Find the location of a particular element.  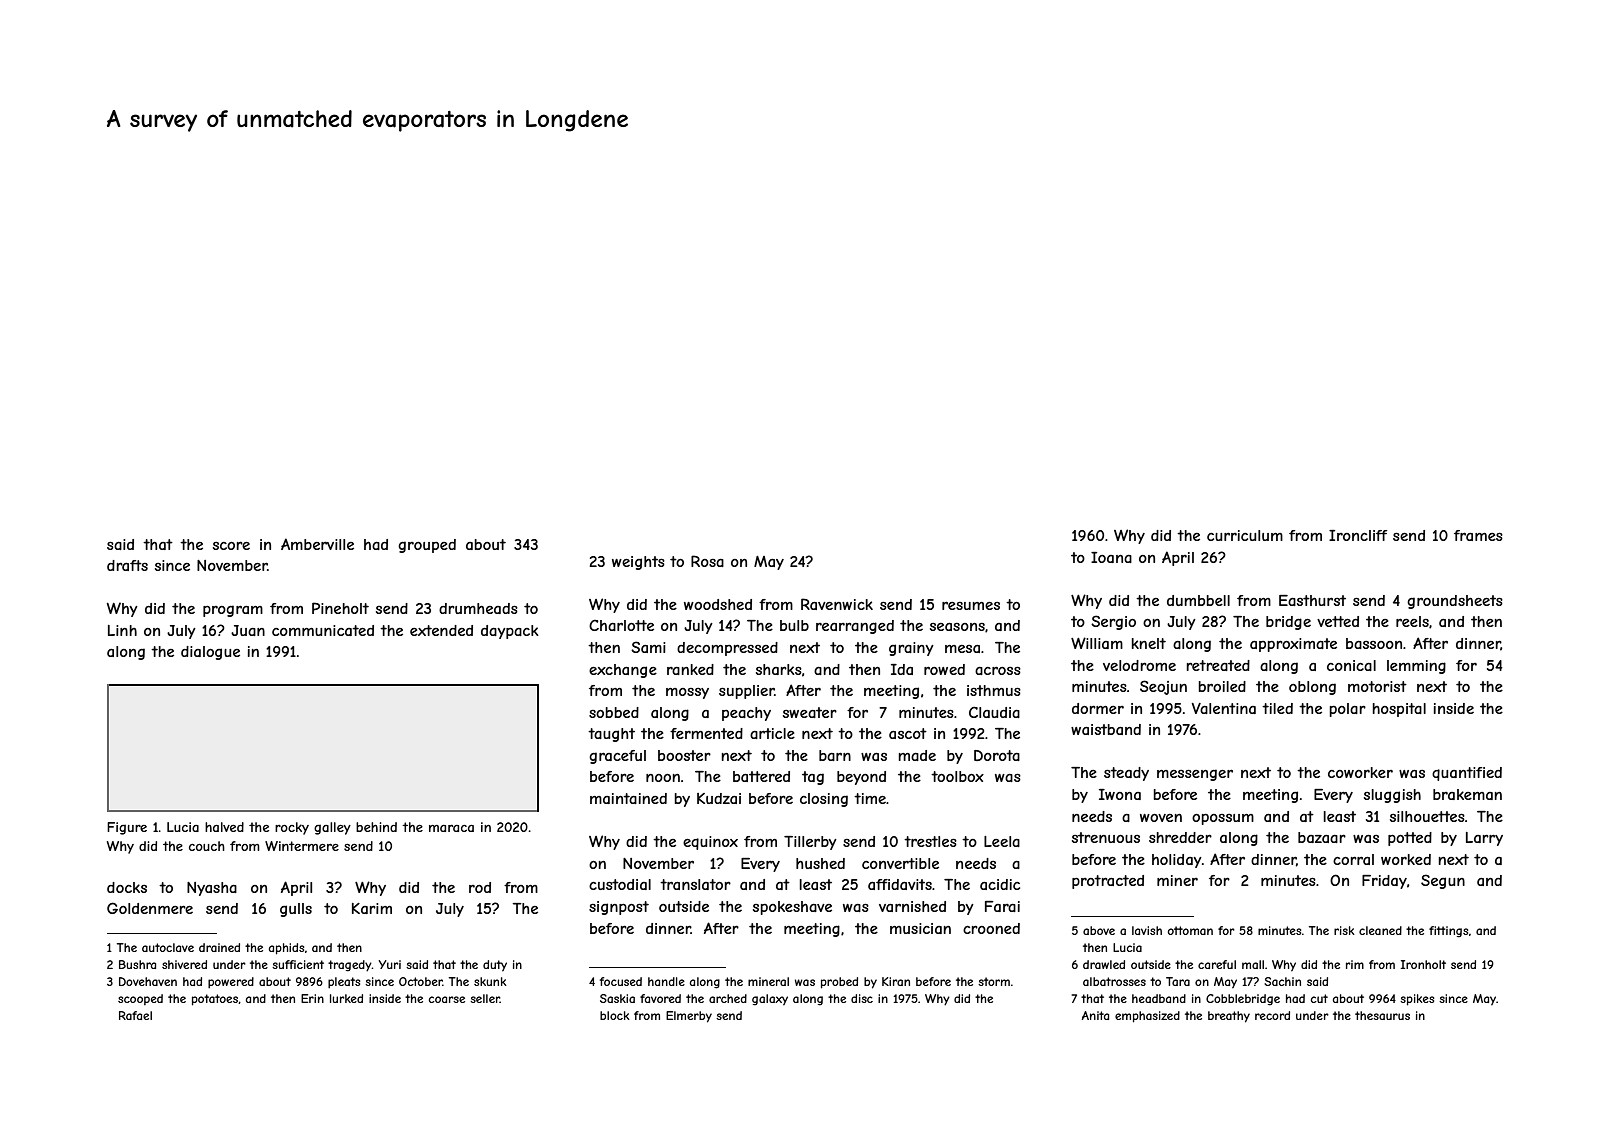

Rafael is located at coordinates (135, 1015).
